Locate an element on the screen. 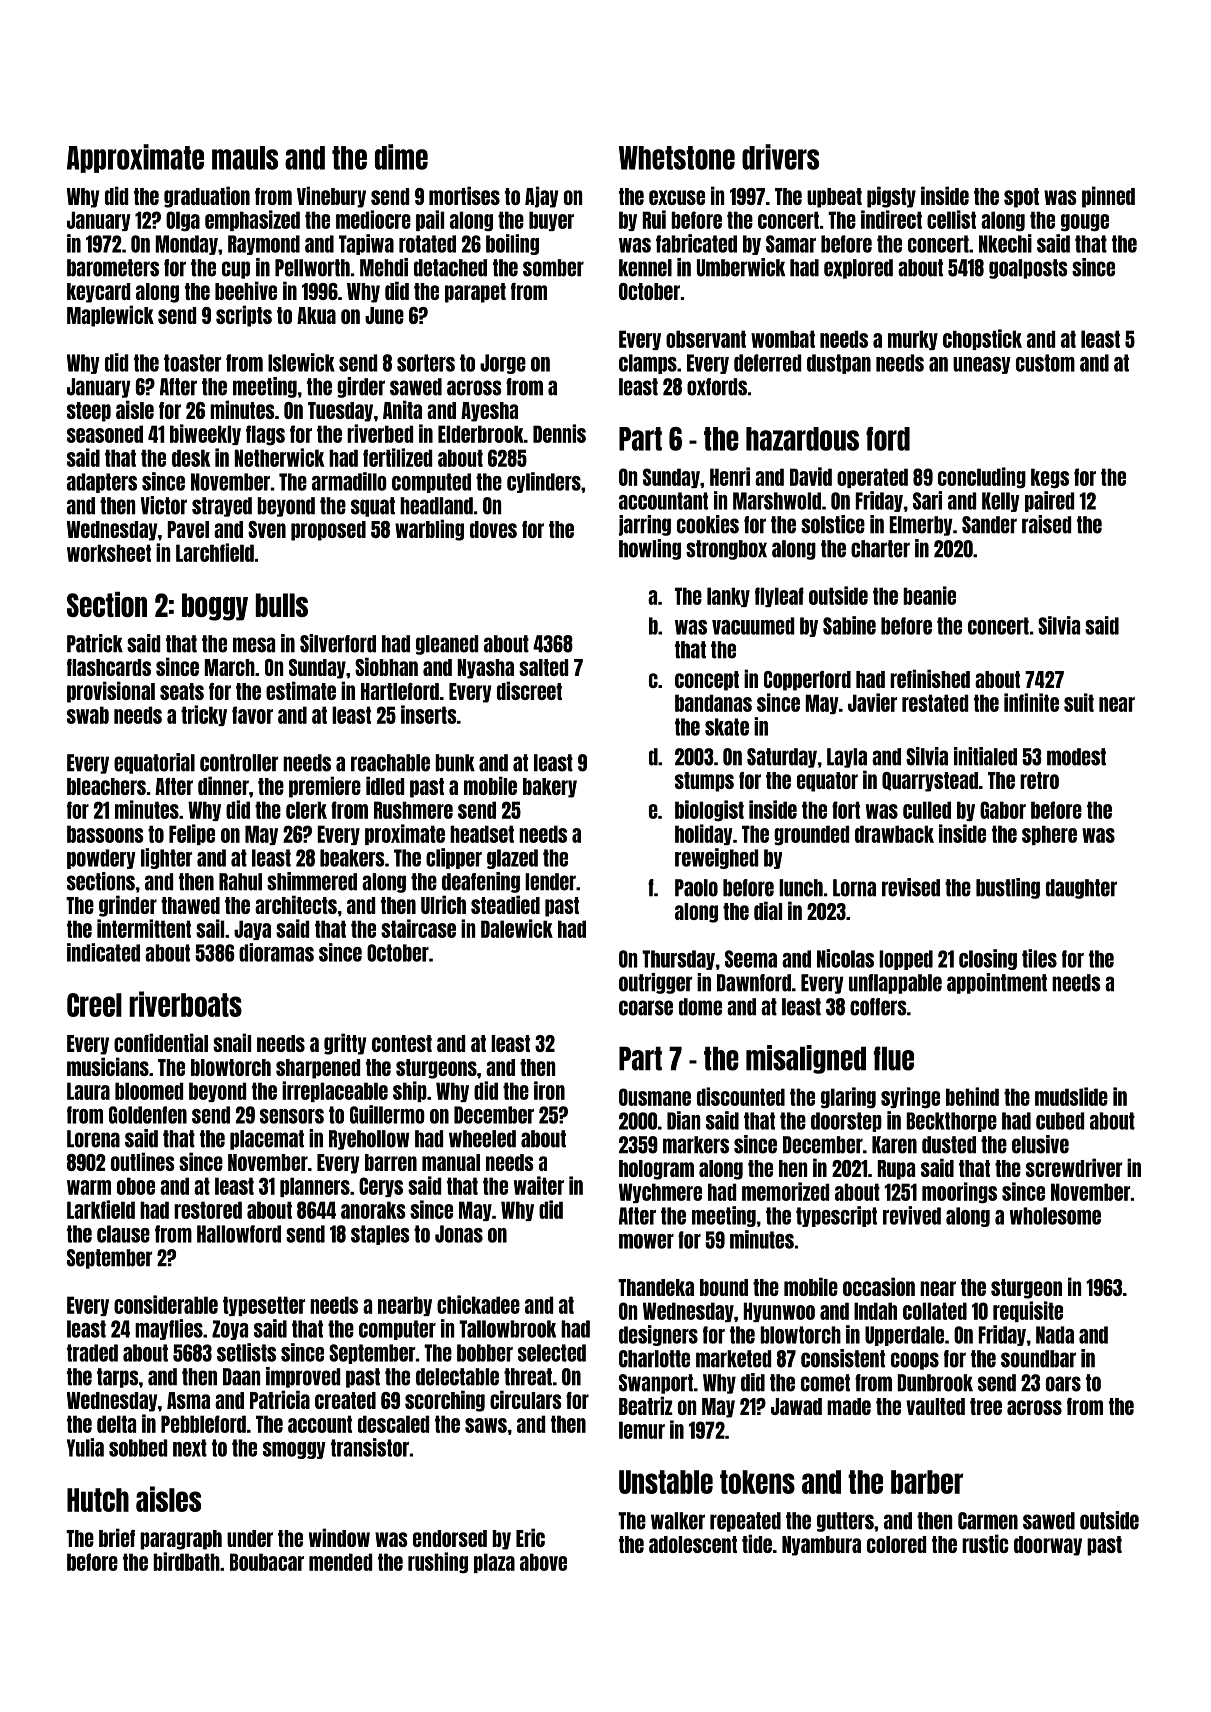 This screenshot has height=1712, width=1211. boggy is located at coordinates (215, 607).
